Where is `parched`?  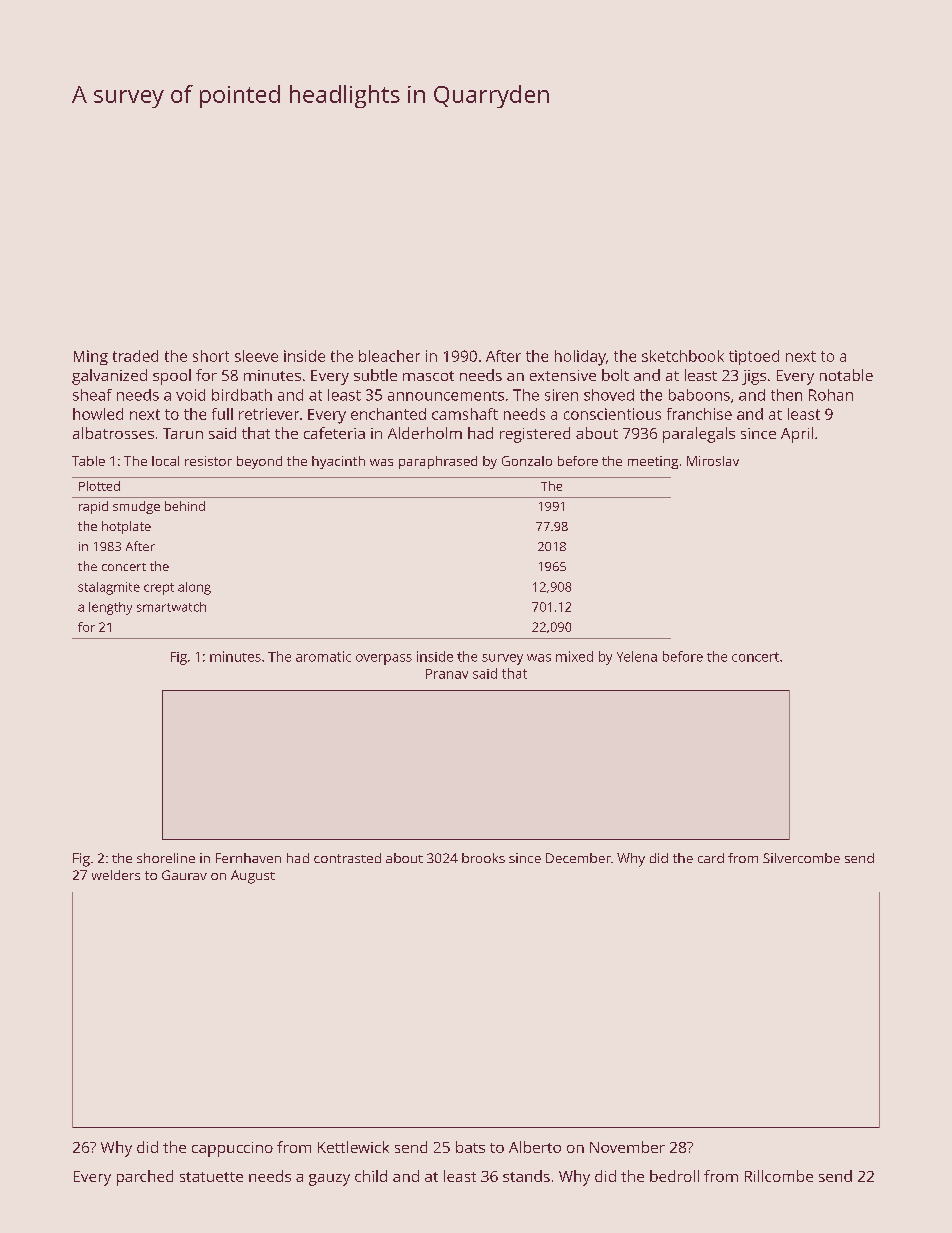
parched is located at coordinates (145, 1178).
